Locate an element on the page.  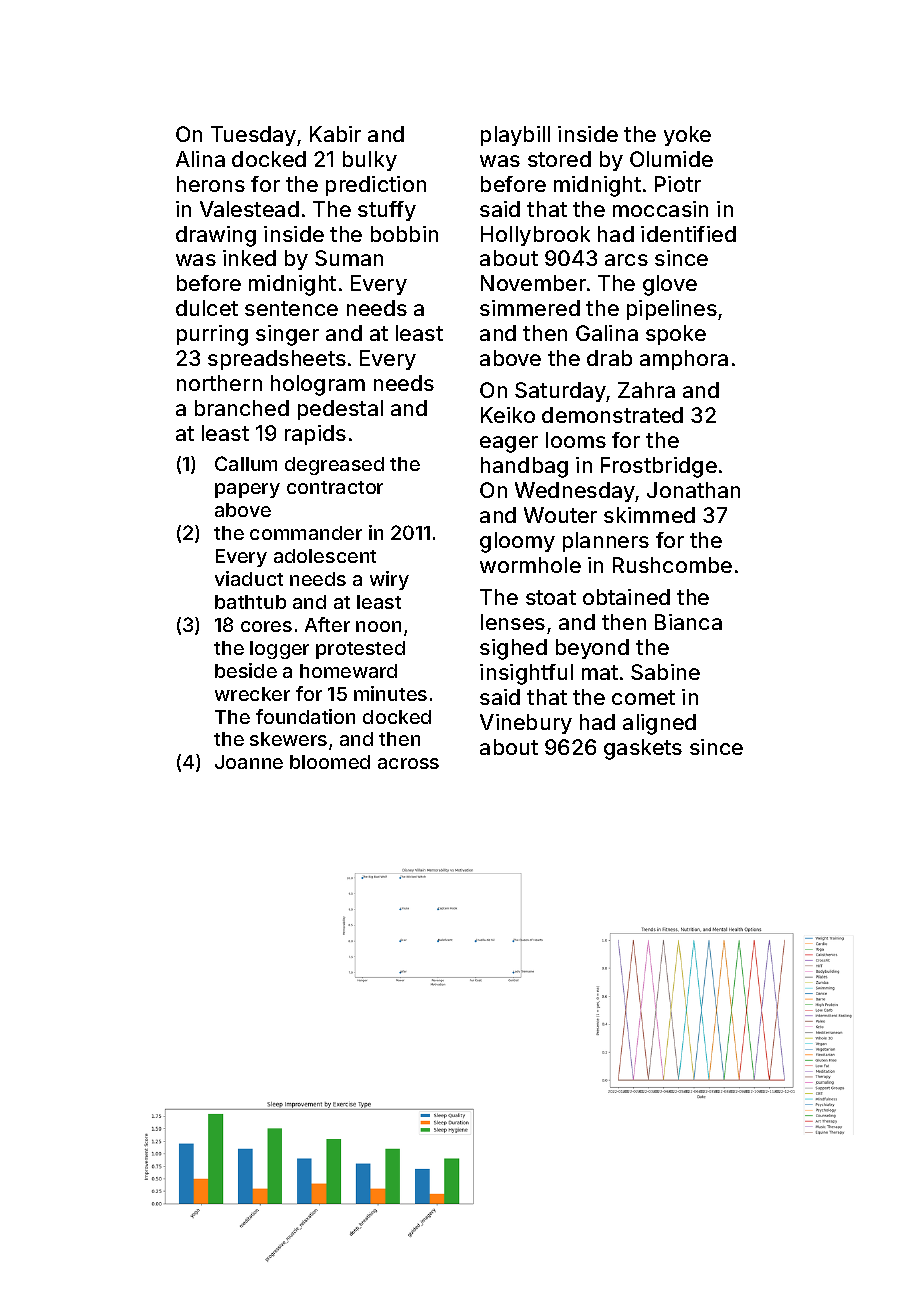
identified is located at coordinates (688, 234).
